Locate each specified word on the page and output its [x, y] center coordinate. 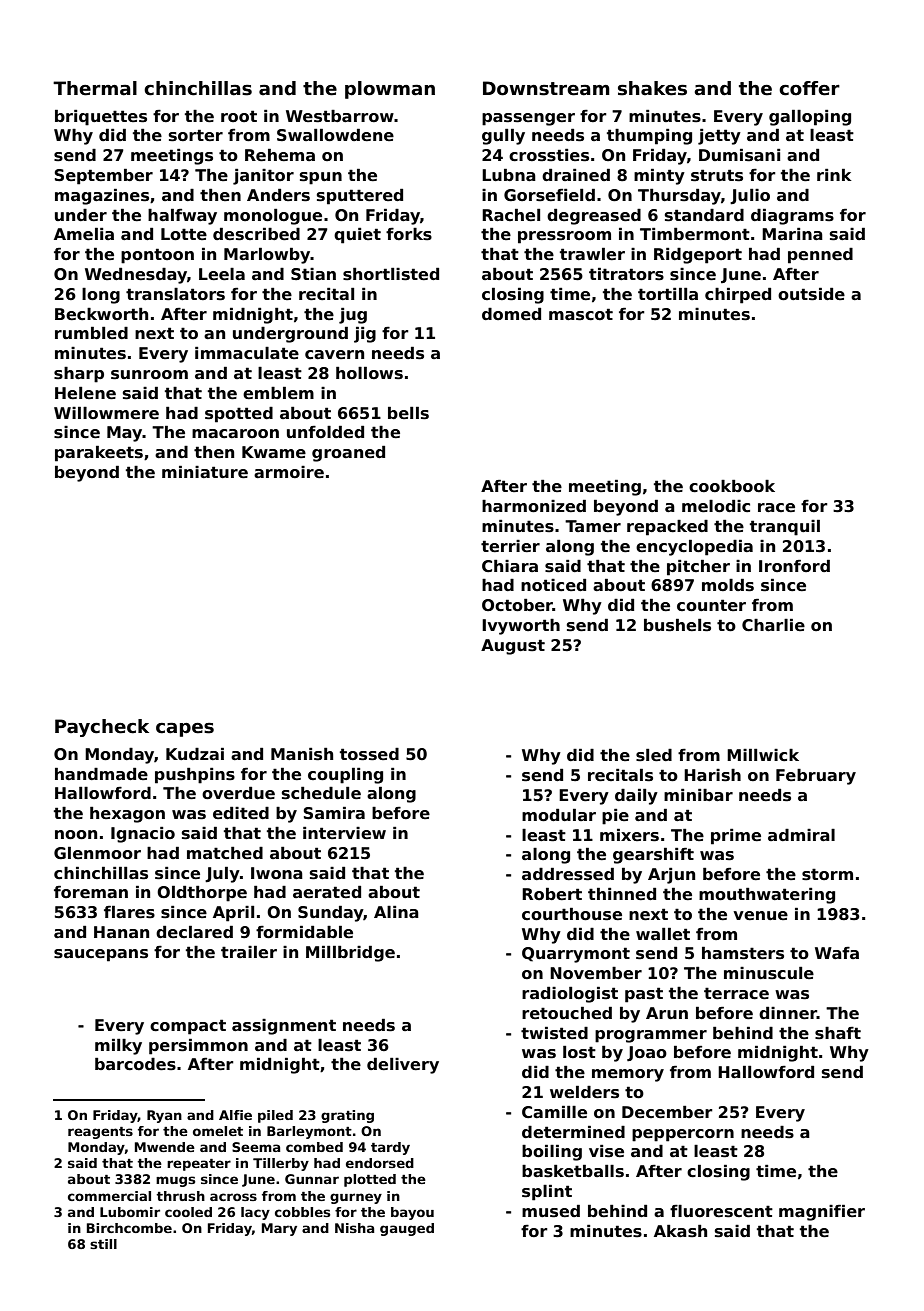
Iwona [277, 873]
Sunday [331, 913]
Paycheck [102, 728]
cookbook [732, 486]
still [103, 1244]
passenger [528, 119]
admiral [801, 835]
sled [654, 755]
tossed [369, 754]
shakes [652, 88]
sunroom [149, 375]
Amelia [84, 234]
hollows [369, 373]
